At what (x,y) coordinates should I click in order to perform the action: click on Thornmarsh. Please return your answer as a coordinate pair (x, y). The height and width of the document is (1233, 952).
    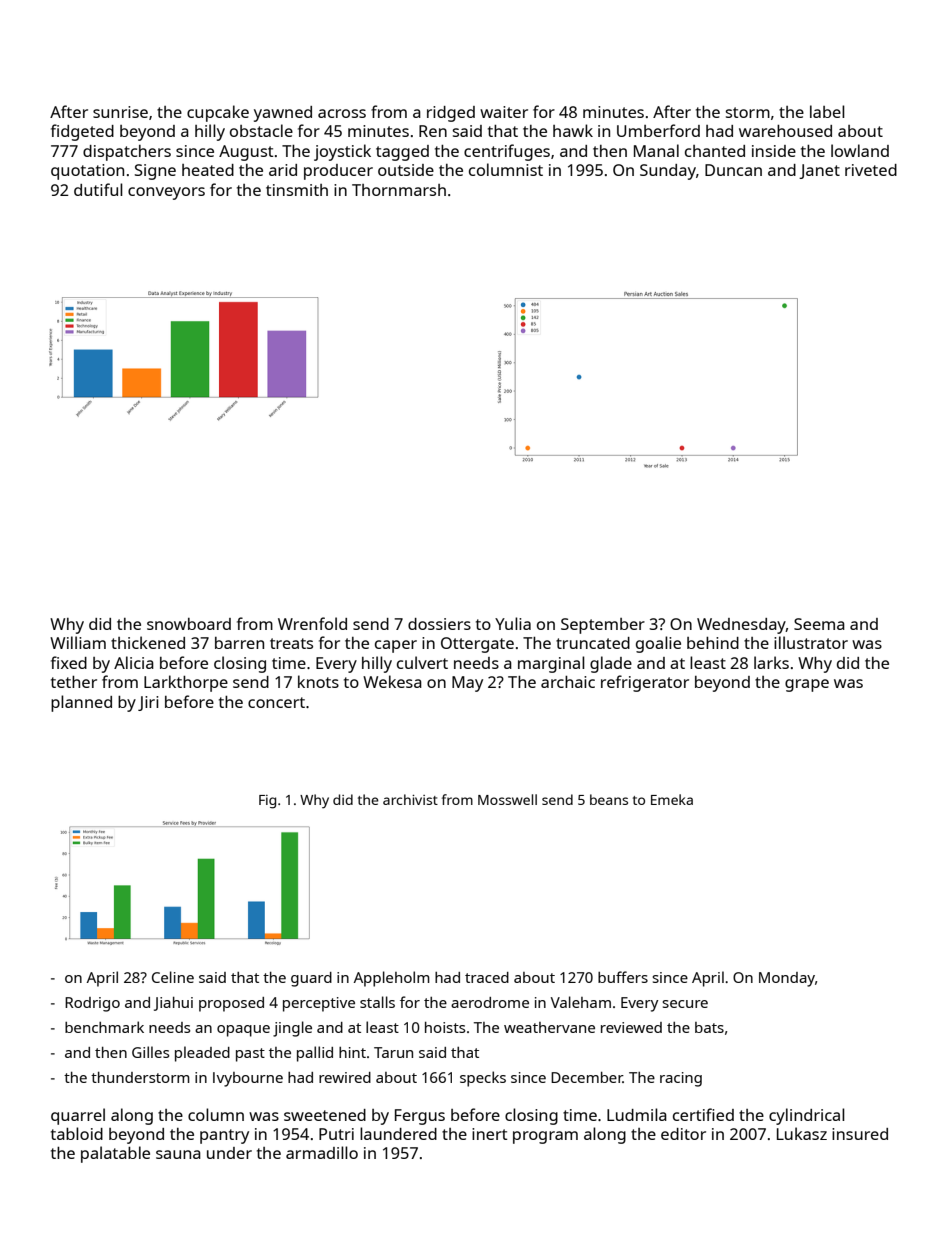
    Looking at the image, I should click on (399, 190).
